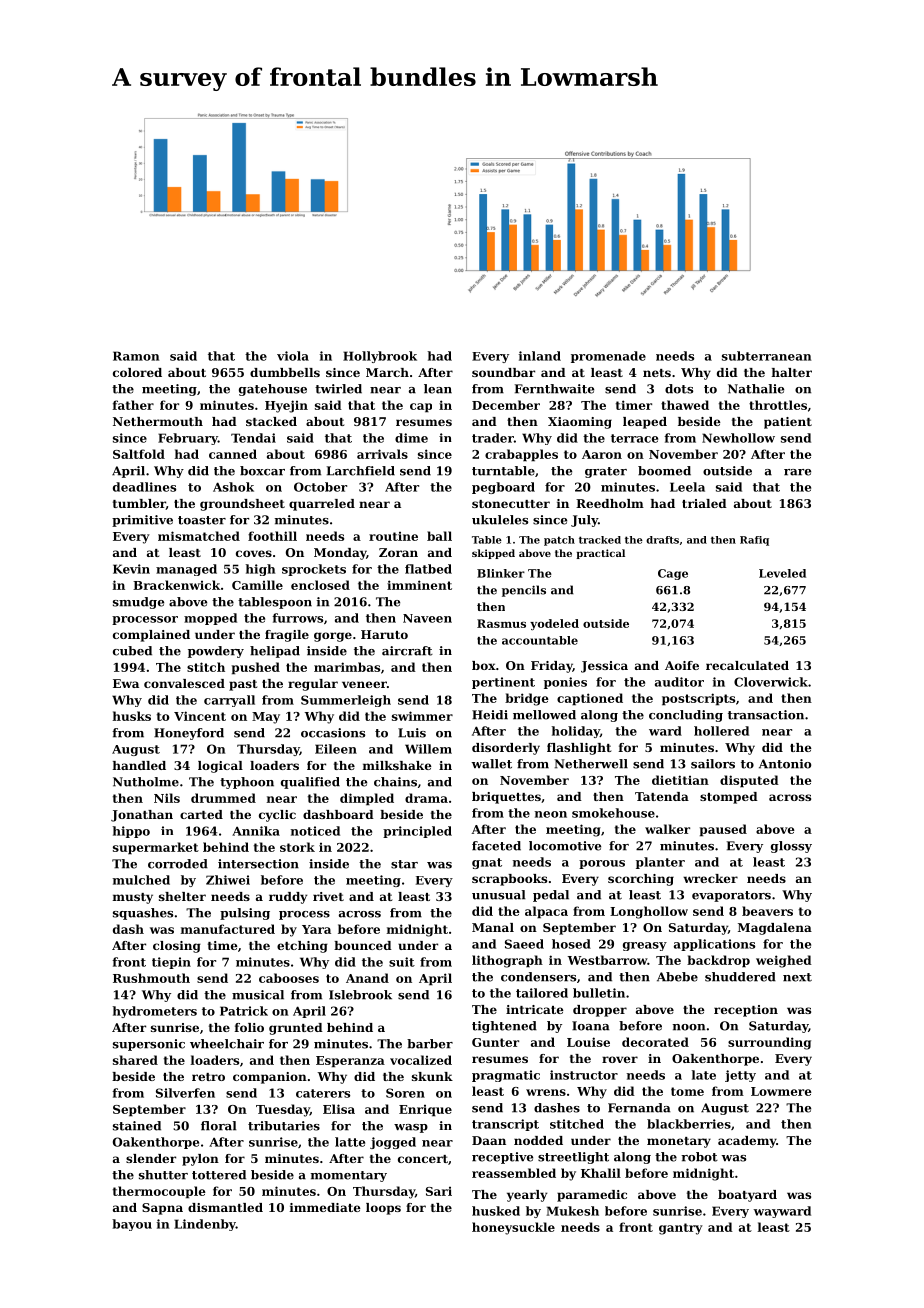 This screenshot has height=1308, width=924. I want to click on pragmatic, so click(506, 1076).
